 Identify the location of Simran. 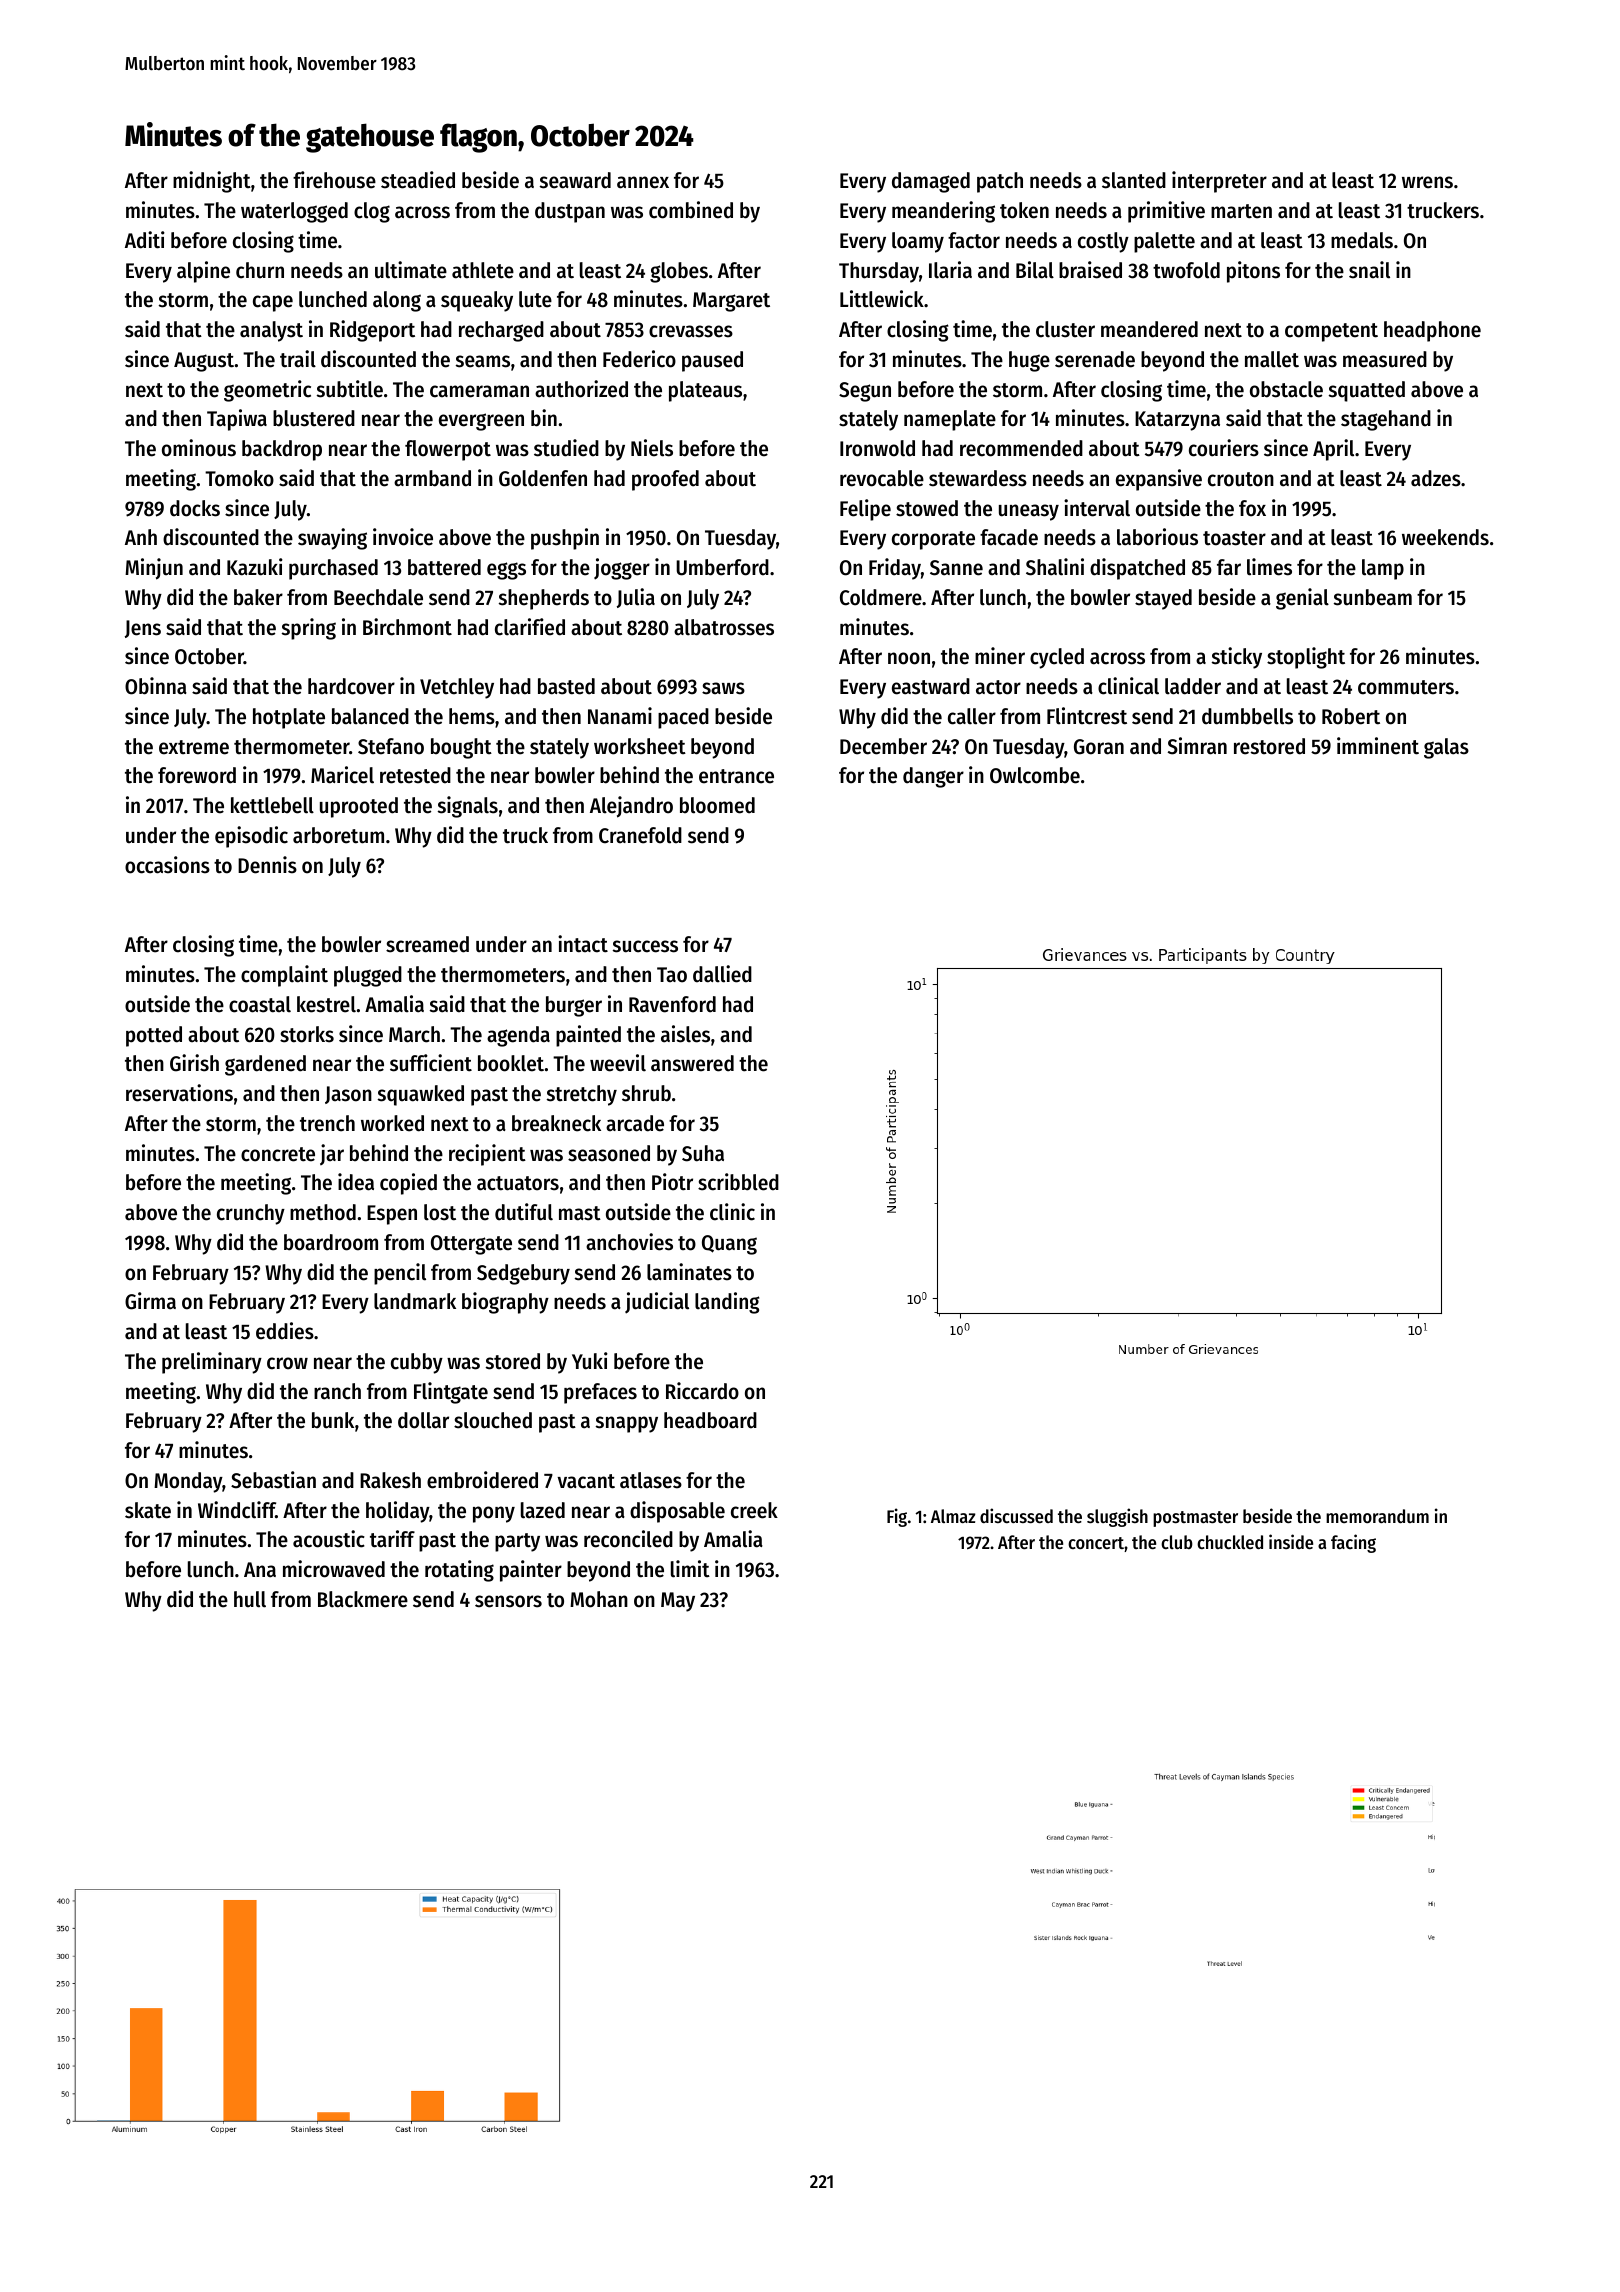
(1197, 746).
